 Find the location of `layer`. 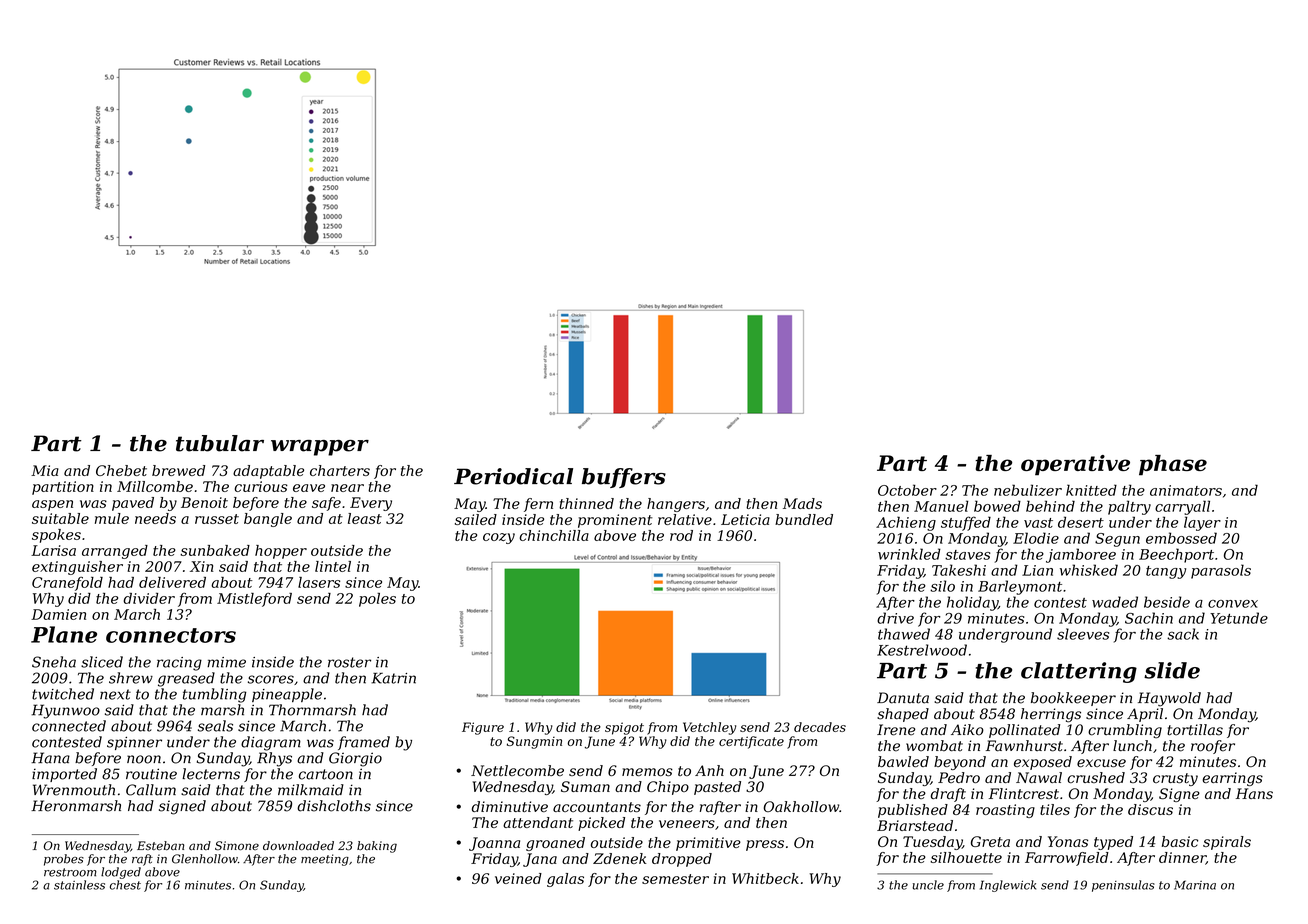

layer is located at coordinates (1202, 523).
